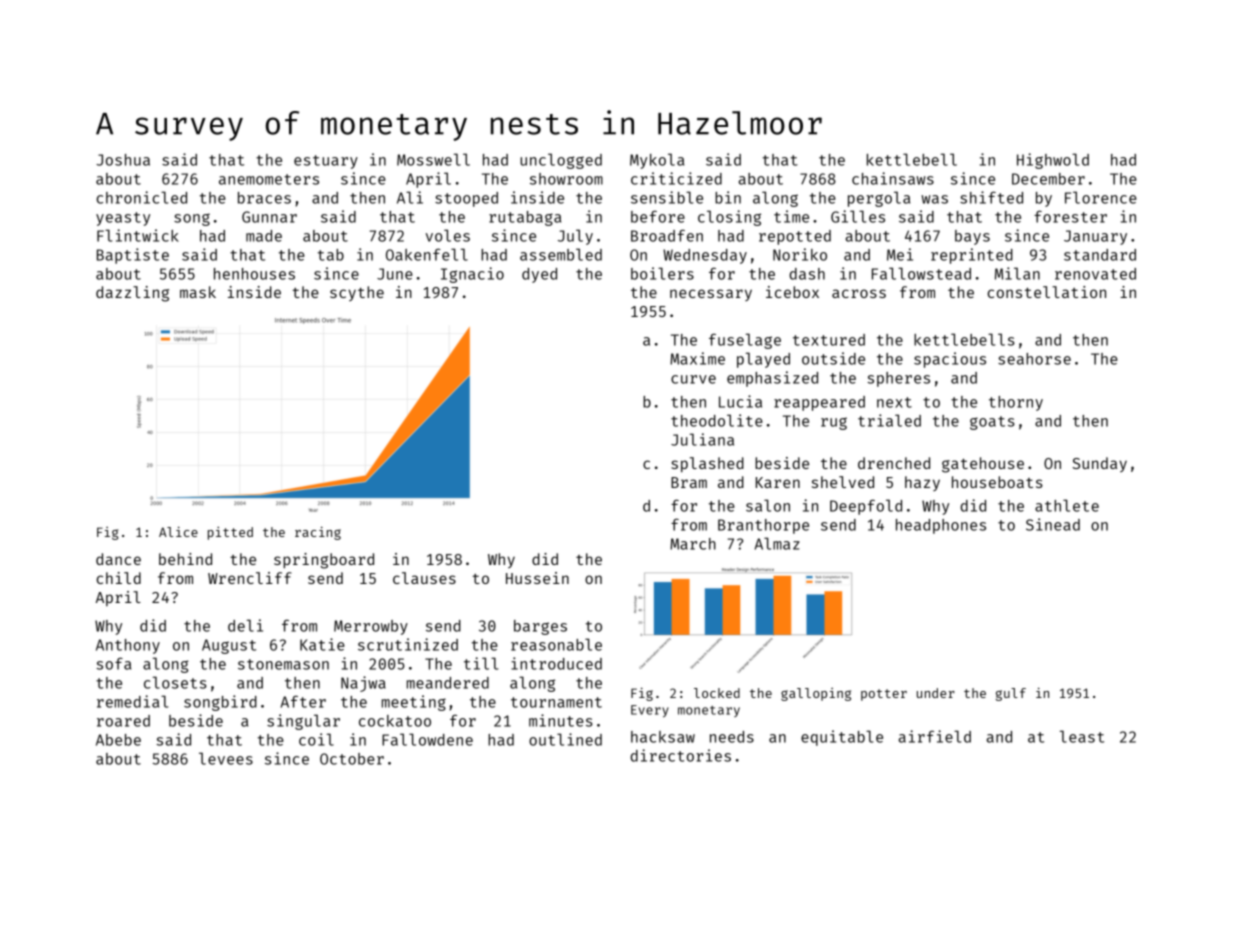  What do you see at coordinates (198, 292) in the document?
I see `mask` at bounding box center [198, 292].
